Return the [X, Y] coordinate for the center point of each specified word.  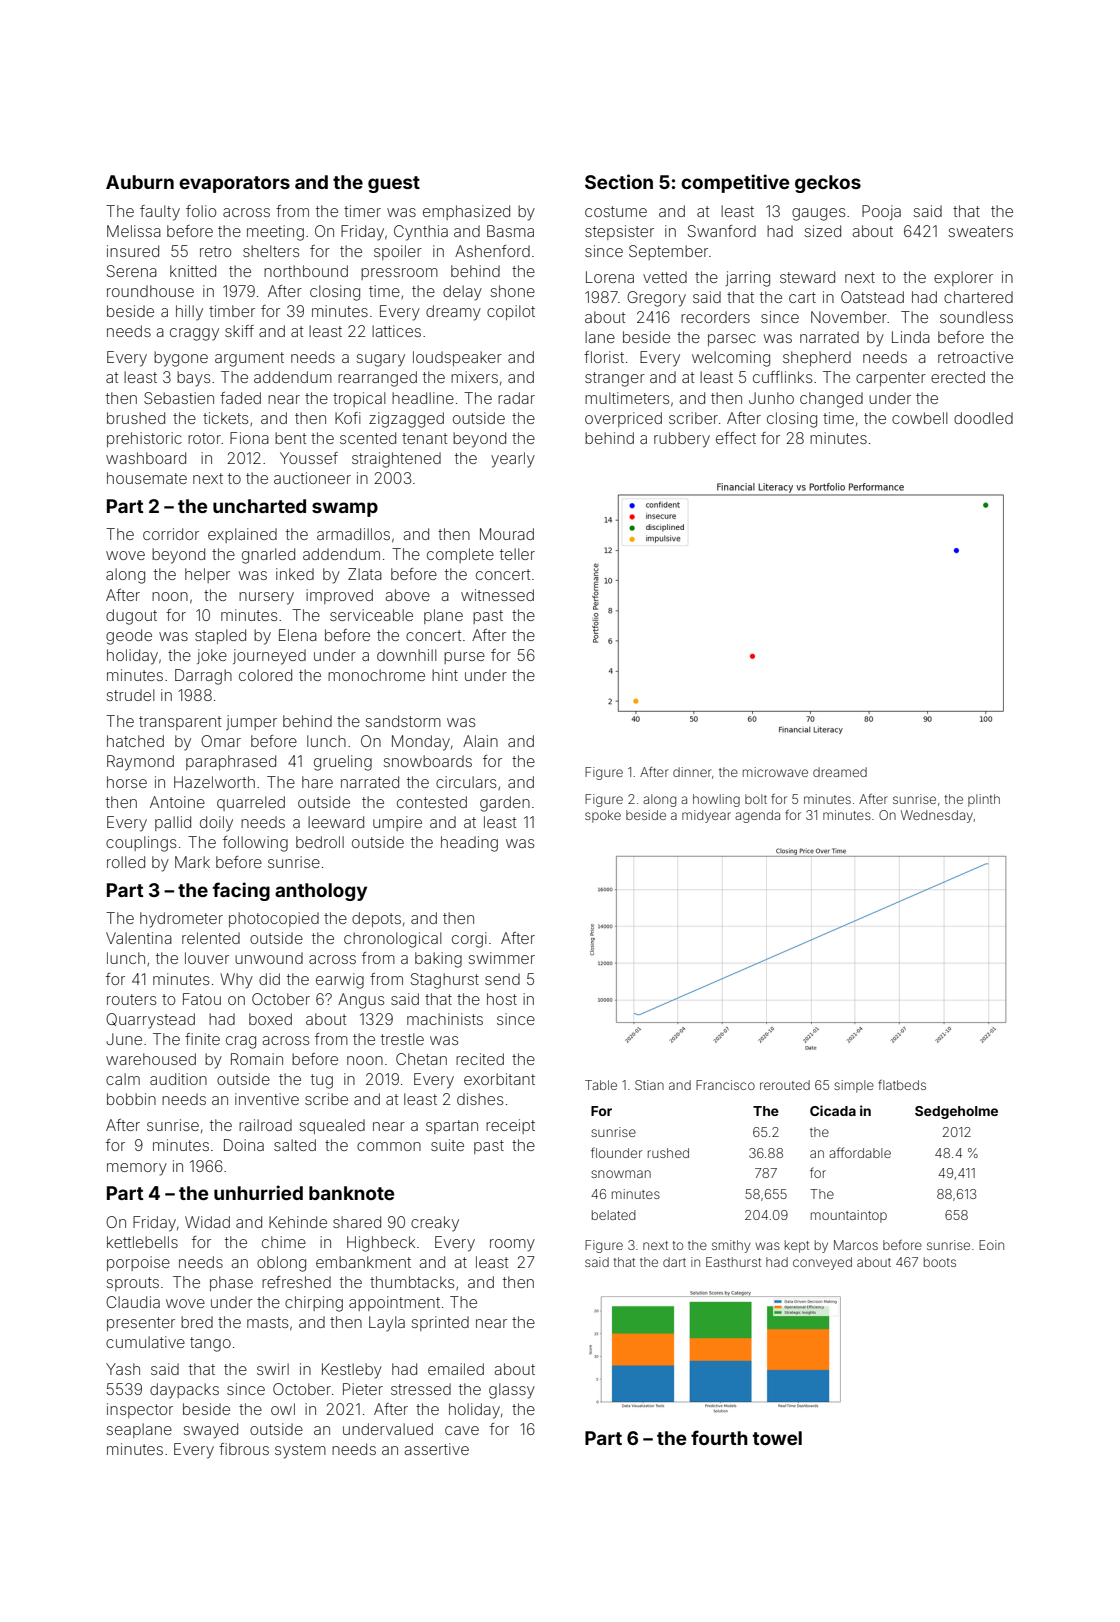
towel [777, 1438]
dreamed [840, 772]
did [269, 979]
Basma [510, 231]
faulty [160, 213]
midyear [706, 816]
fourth [719, 1437]
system [300, 1451]
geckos [828, 184]
